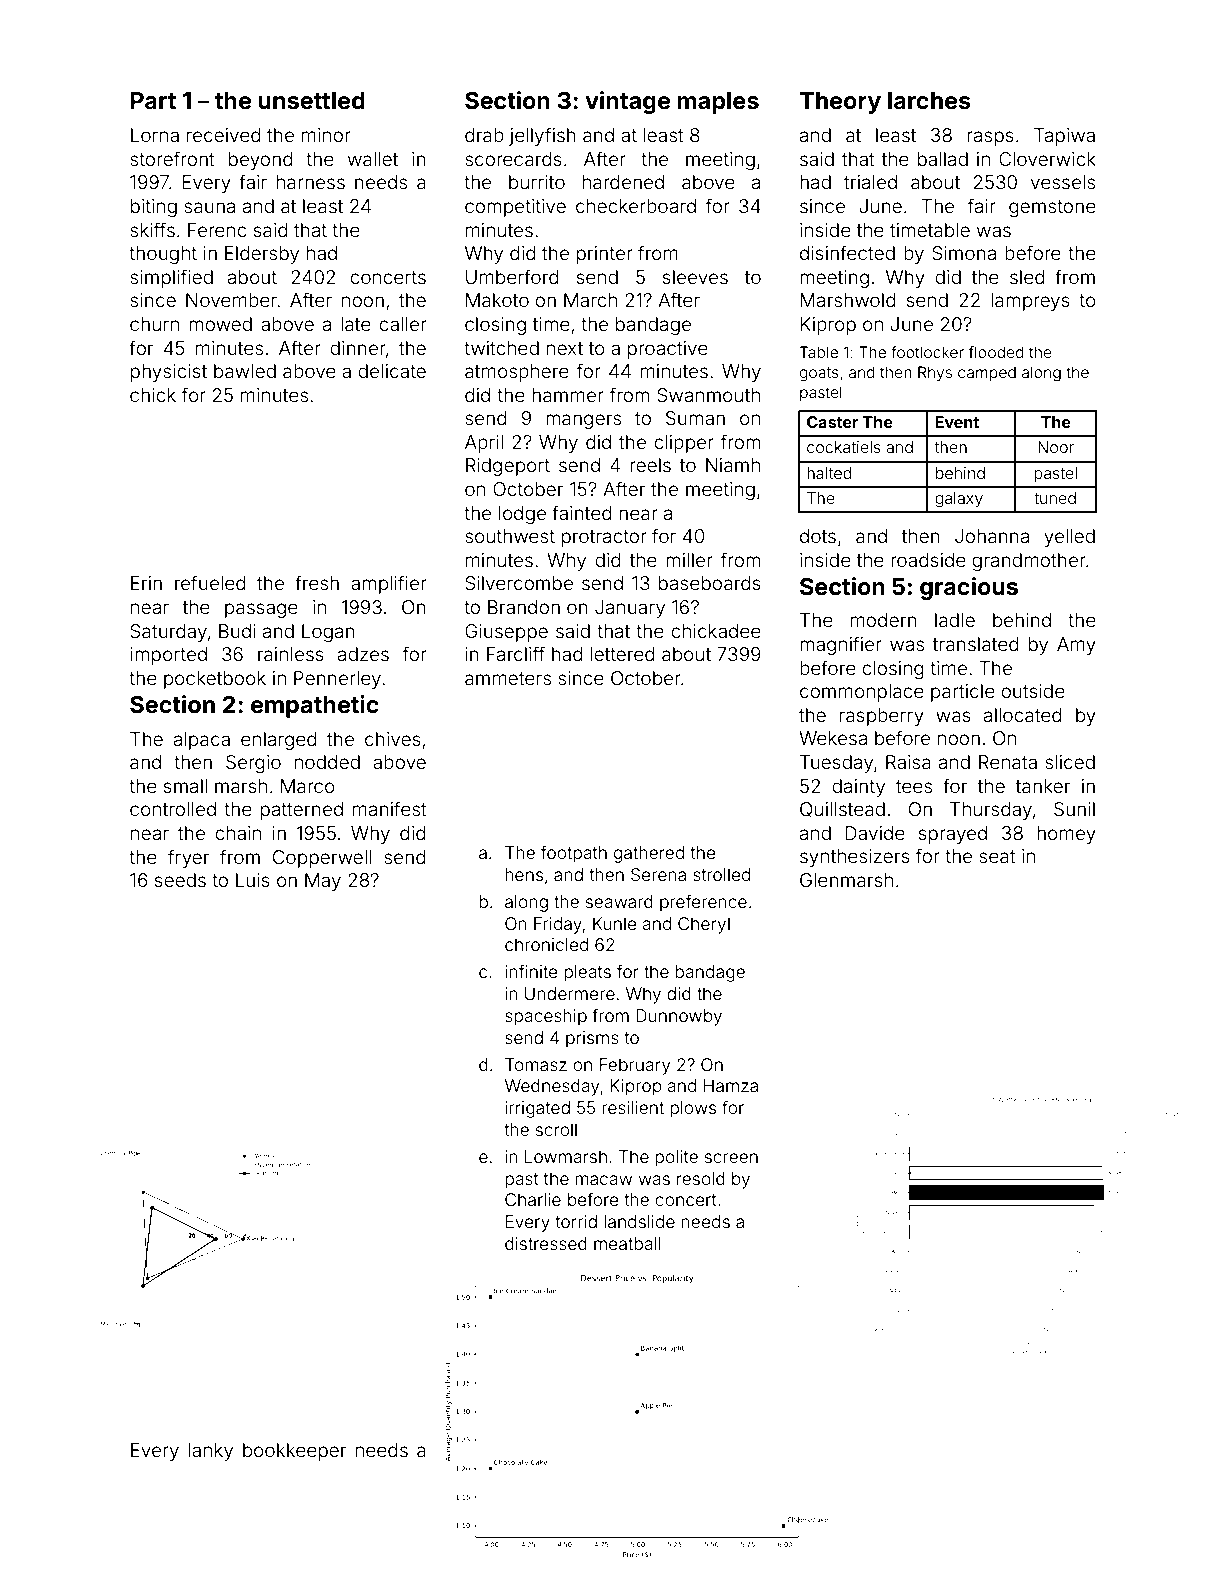 This screenshot has height=1586, width=1226. I want to click on bookkeeper, so click(294, 1452).
